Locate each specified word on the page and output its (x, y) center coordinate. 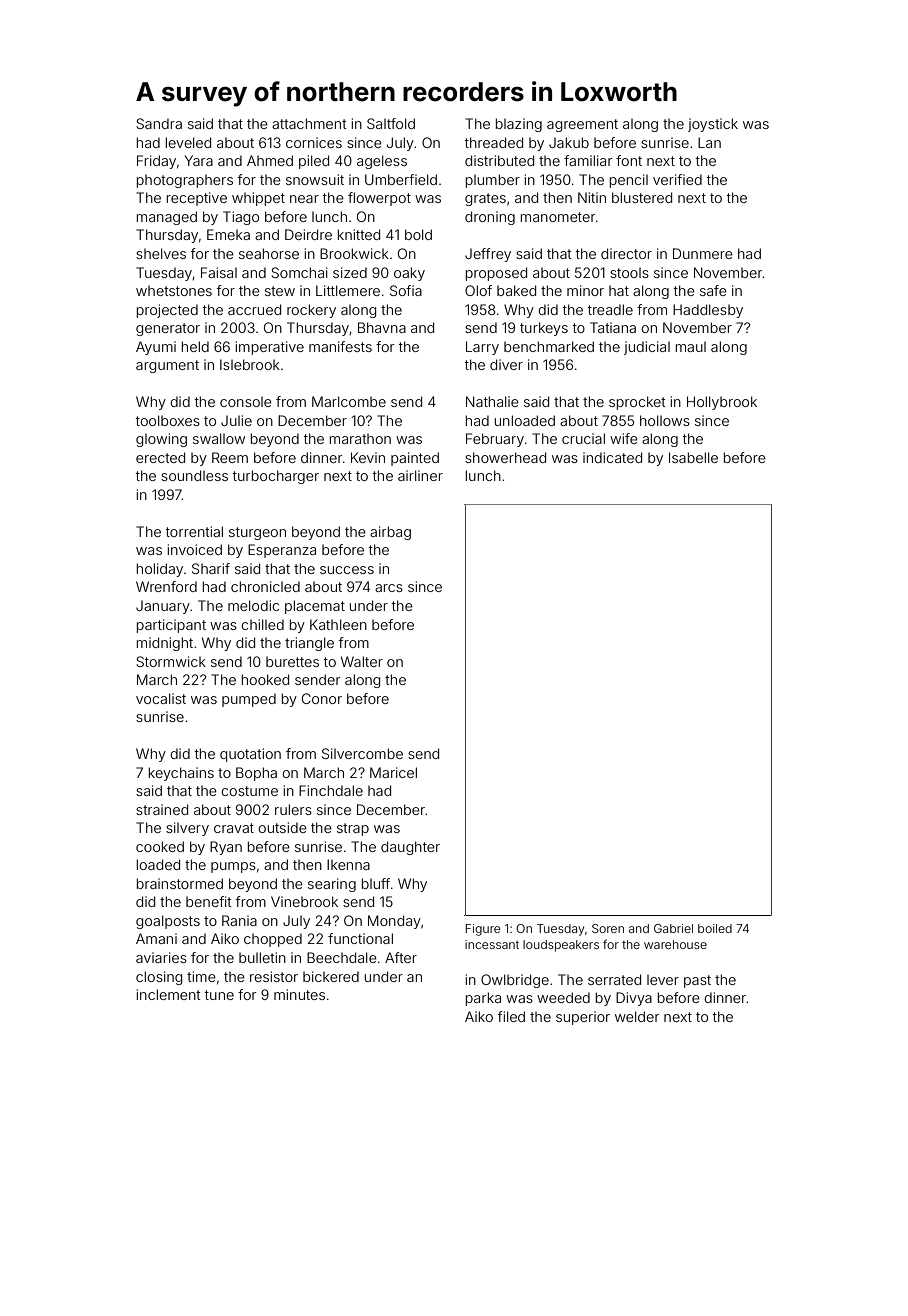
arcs (389, 588)
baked (516, 290)
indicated (612, 457)
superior (583, 1018)
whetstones (174, 291)
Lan (709, 142)
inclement (169, 994)
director (626, 253)
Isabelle (693, 457)
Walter (362, 661)
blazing (519, 125)
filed (511, 1016)
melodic (253, 605)
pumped (249, 700)
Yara (199, 160)
